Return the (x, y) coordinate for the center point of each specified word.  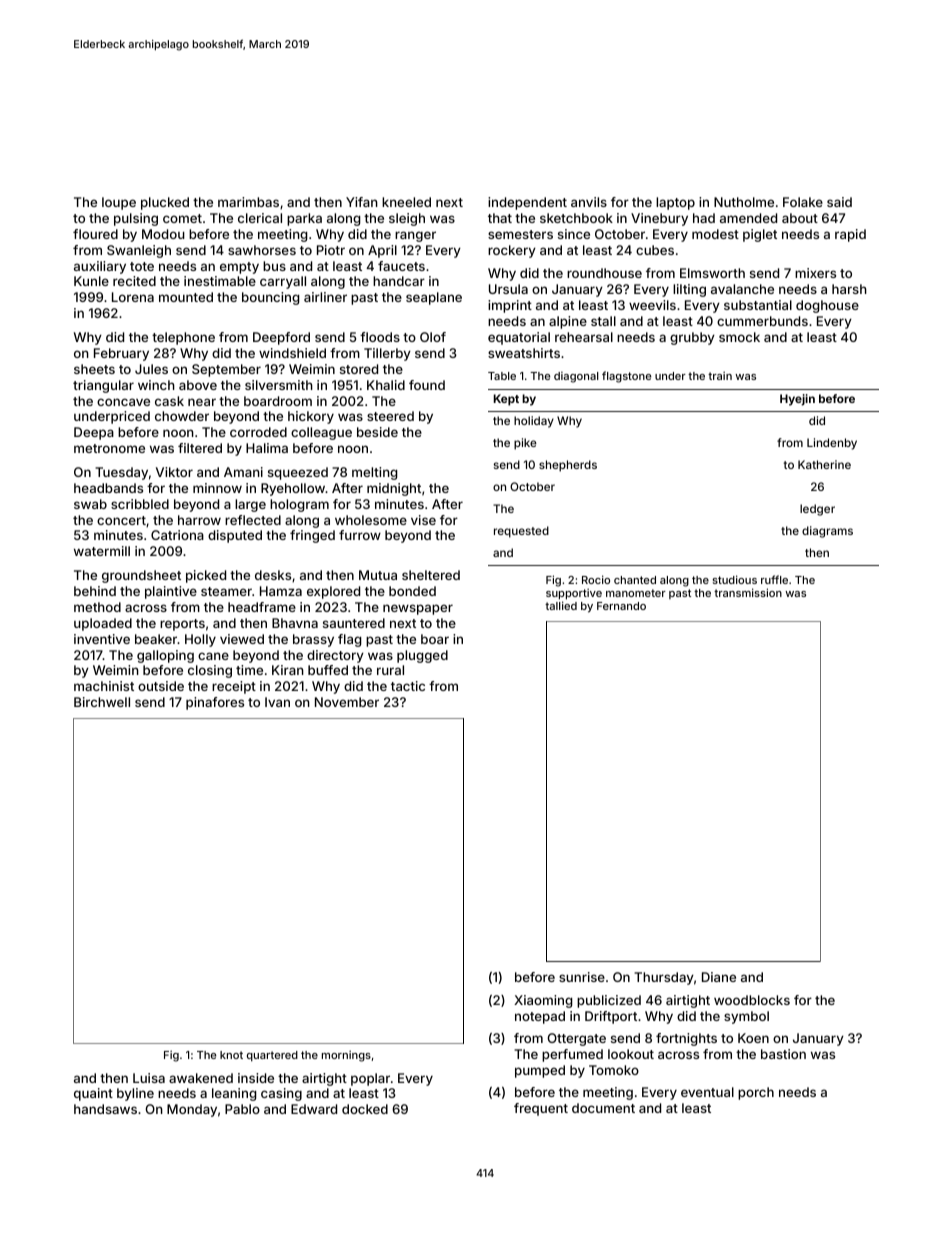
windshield (292, 353)
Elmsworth (712, 273)
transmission (748, 592)
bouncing (270, 298)
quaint (93, 1094)
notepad (540, 1017)
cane (213, 656)
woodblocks (752, 1000)
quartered (272, 1056)
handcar (399, 281)
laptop (675, 203)
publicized (609, 1001)
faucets (401, 266)
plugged (422, 656)
